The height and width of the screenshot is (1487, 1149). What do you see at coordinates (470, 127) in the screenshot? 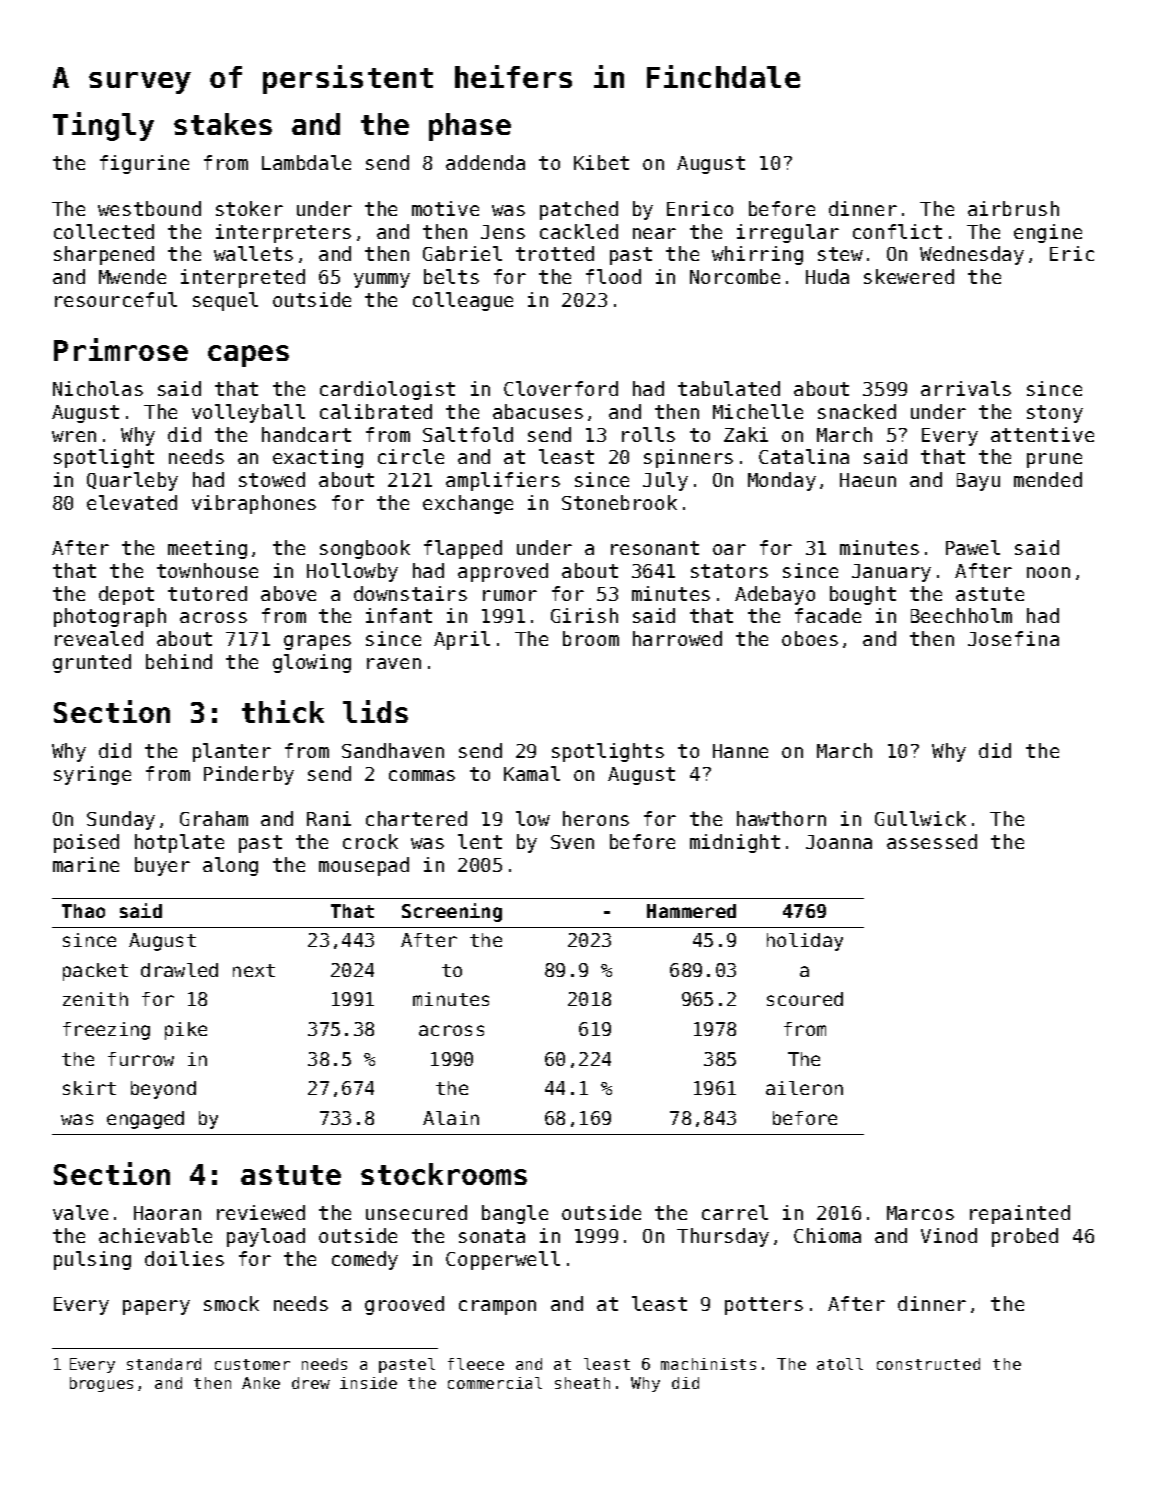
I see `phase` at bounding box center [470, 127].
